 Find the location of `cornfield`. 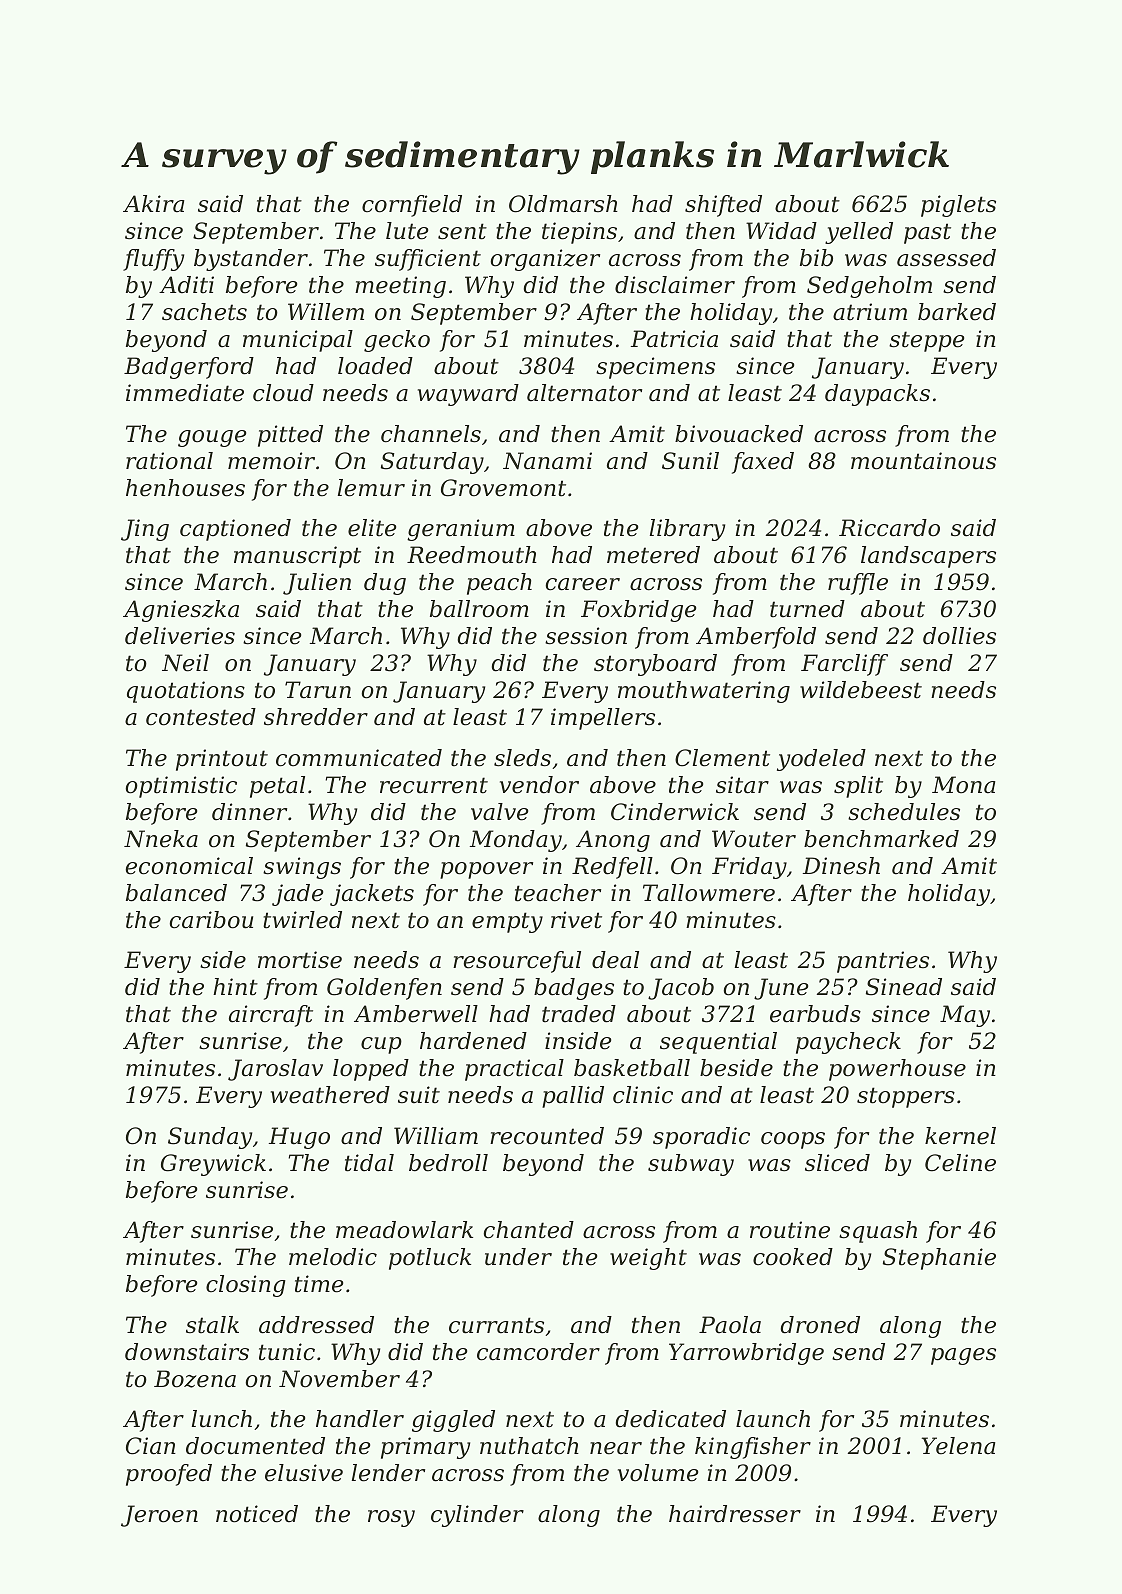

cornfield is located at coordinates (412, 206).
